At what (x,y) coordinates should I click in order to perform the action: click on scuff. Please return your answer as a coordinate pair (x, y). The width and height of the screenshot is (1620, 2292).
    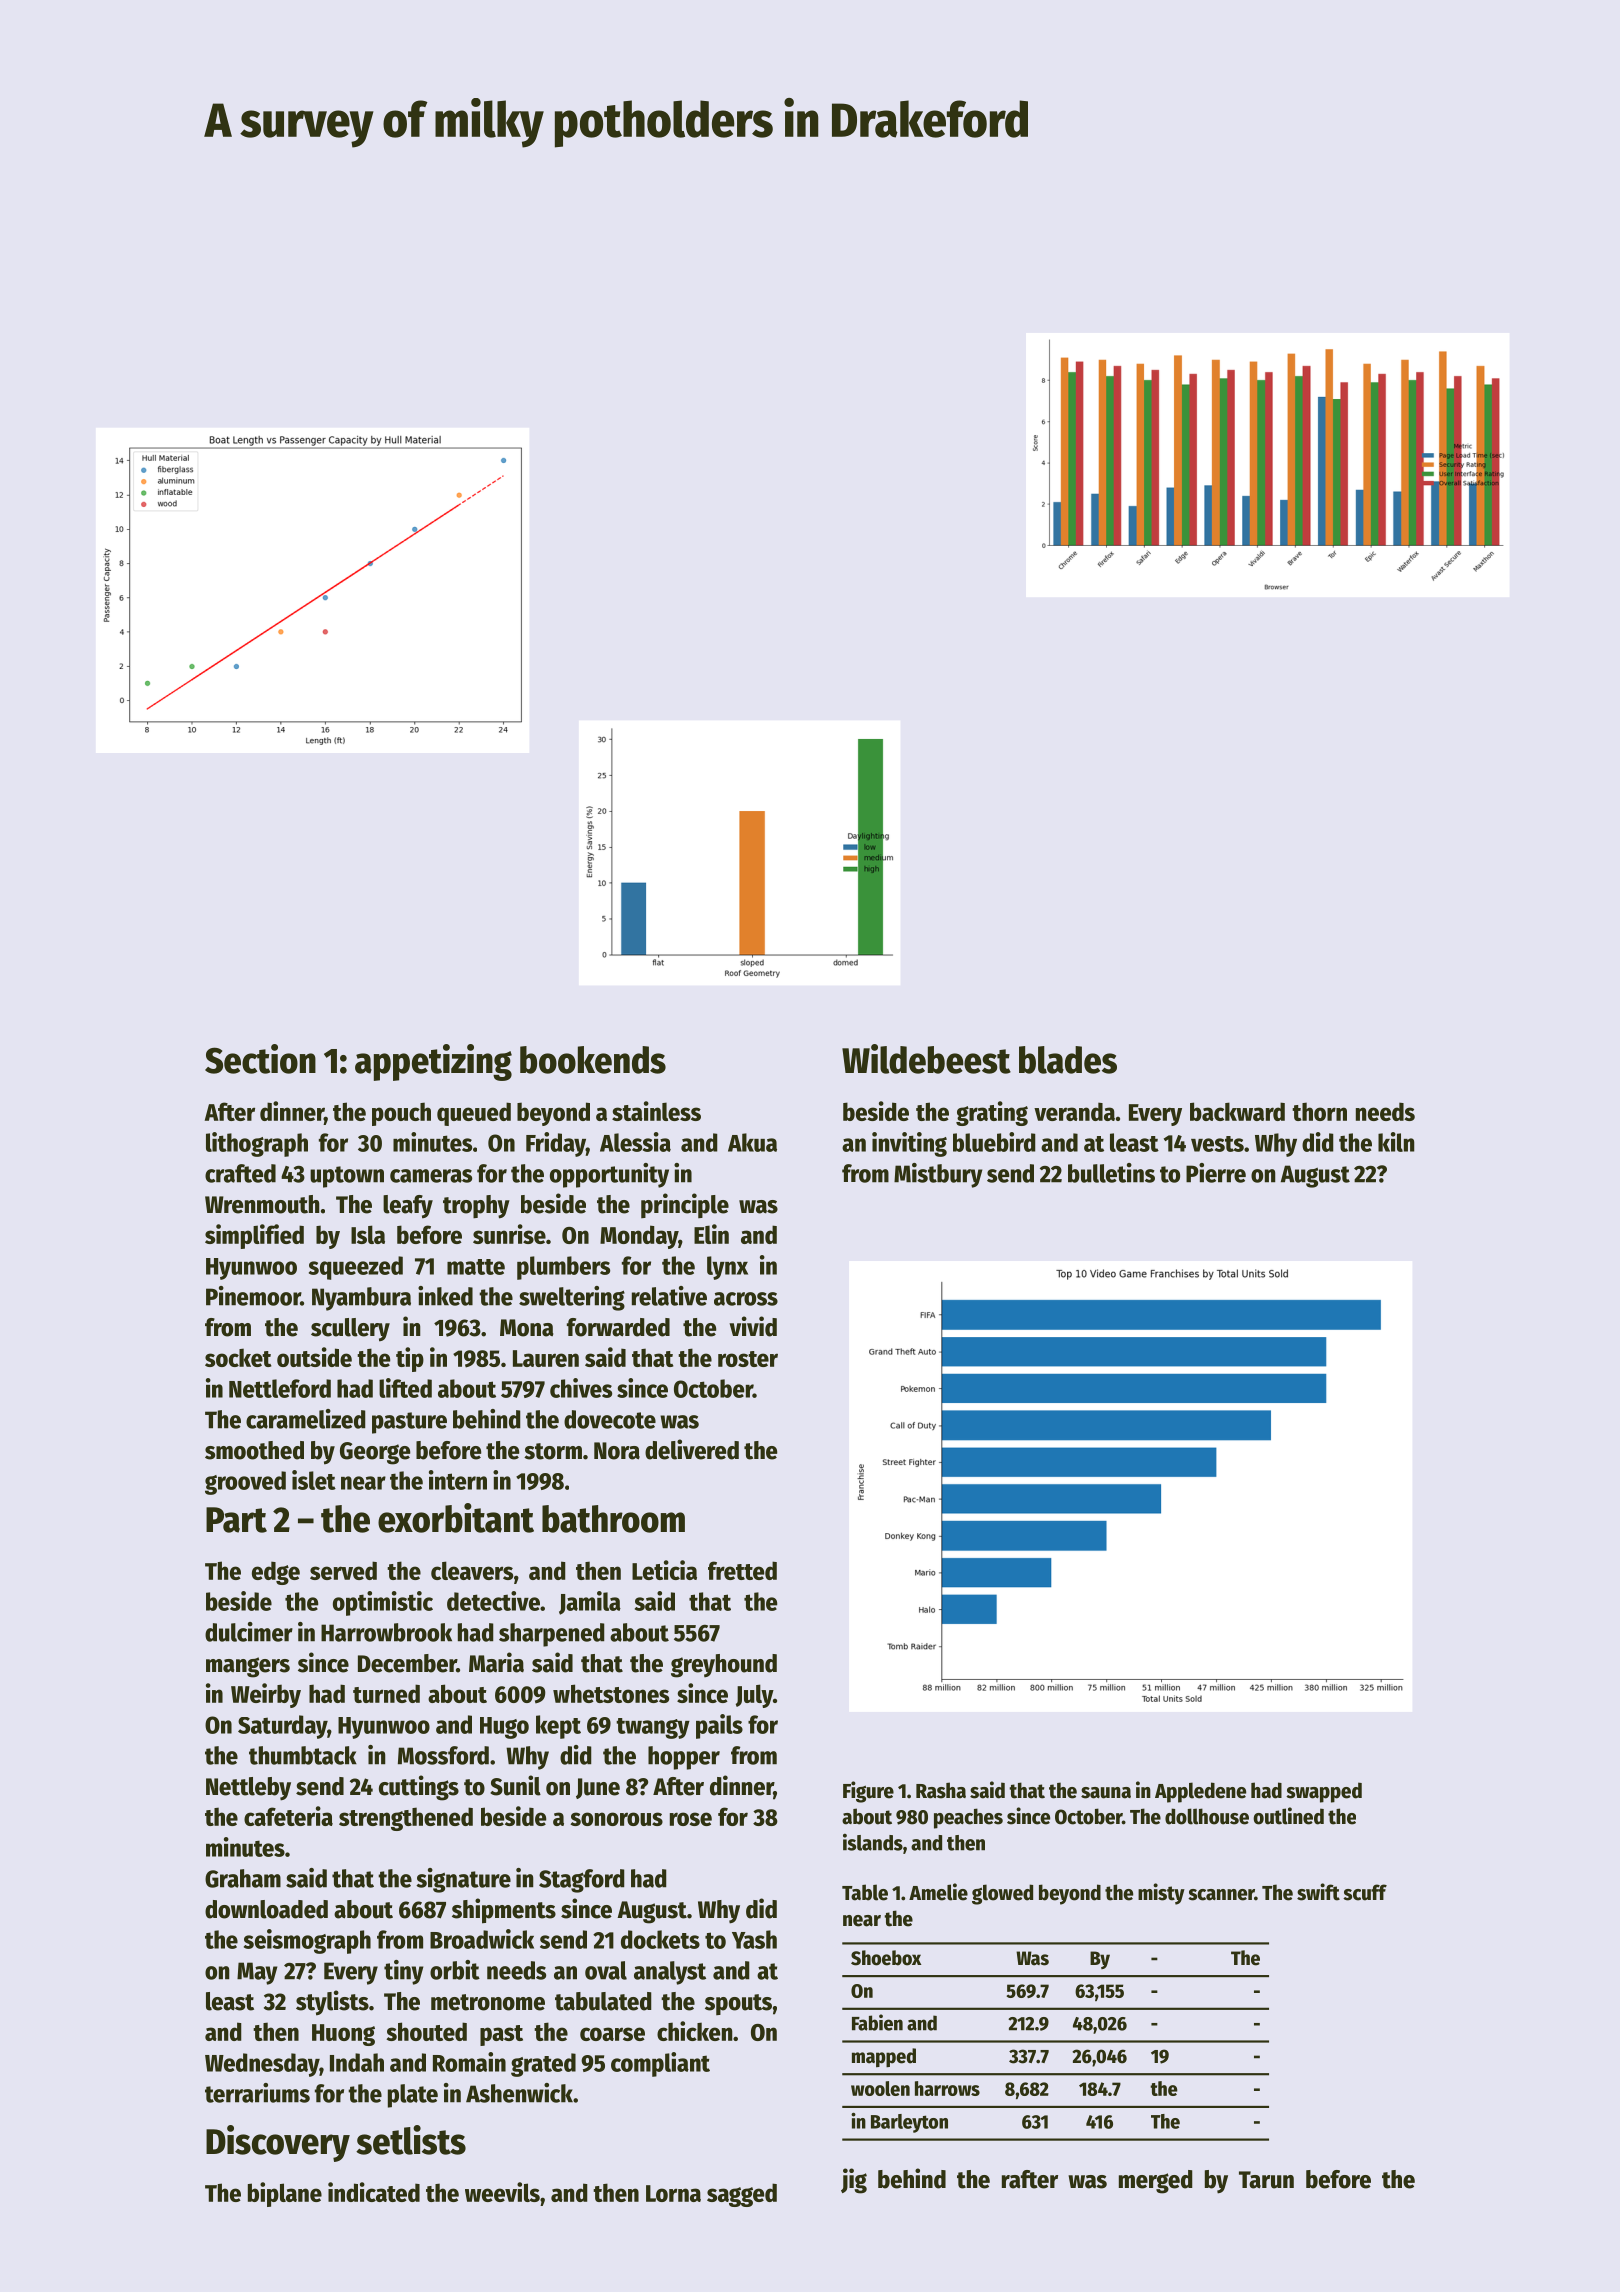
    Looking at the image, I should click on (1365, 1892).
